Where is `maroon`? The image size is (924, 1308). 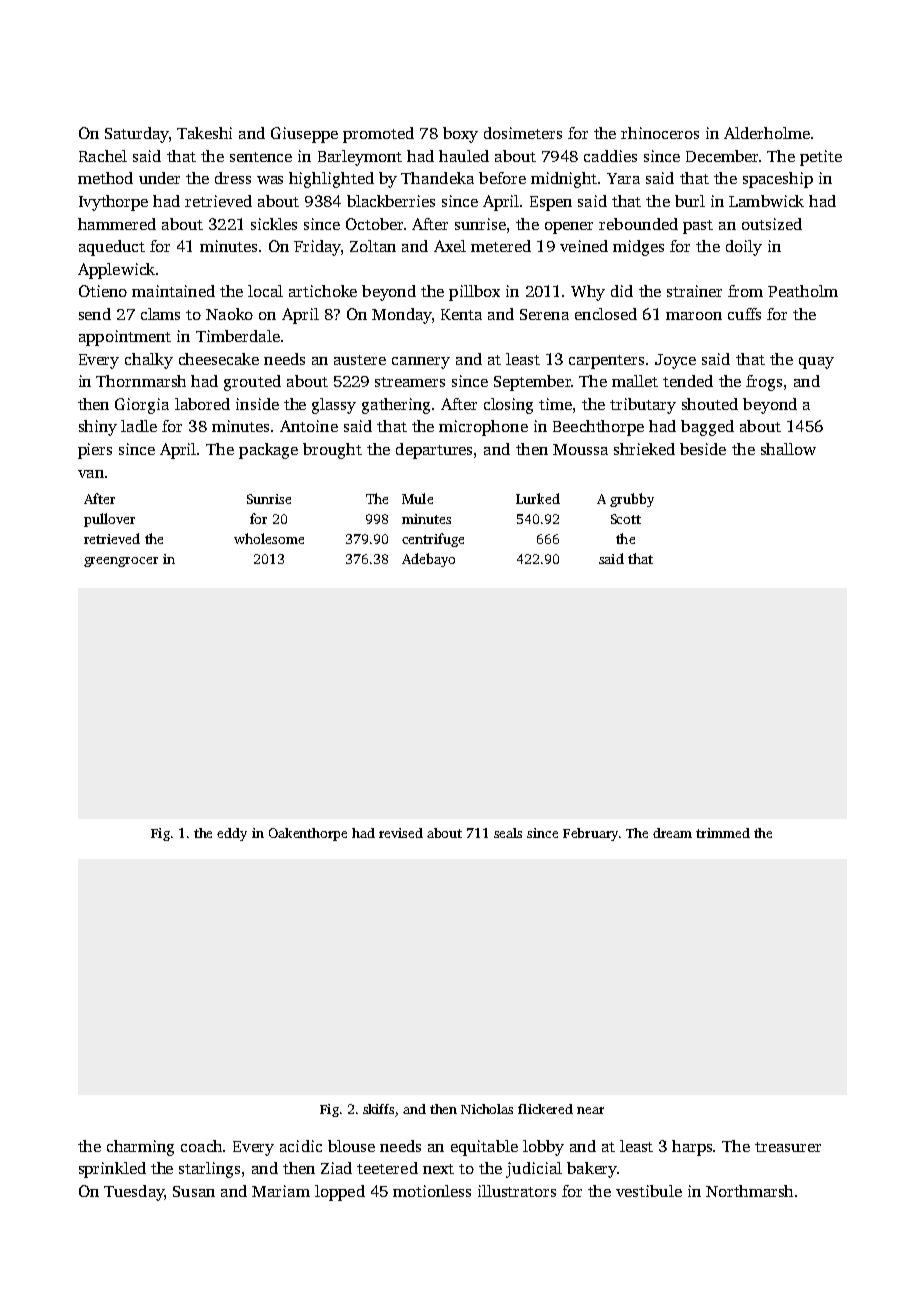
maroon is located at coordinates (694, 316).
